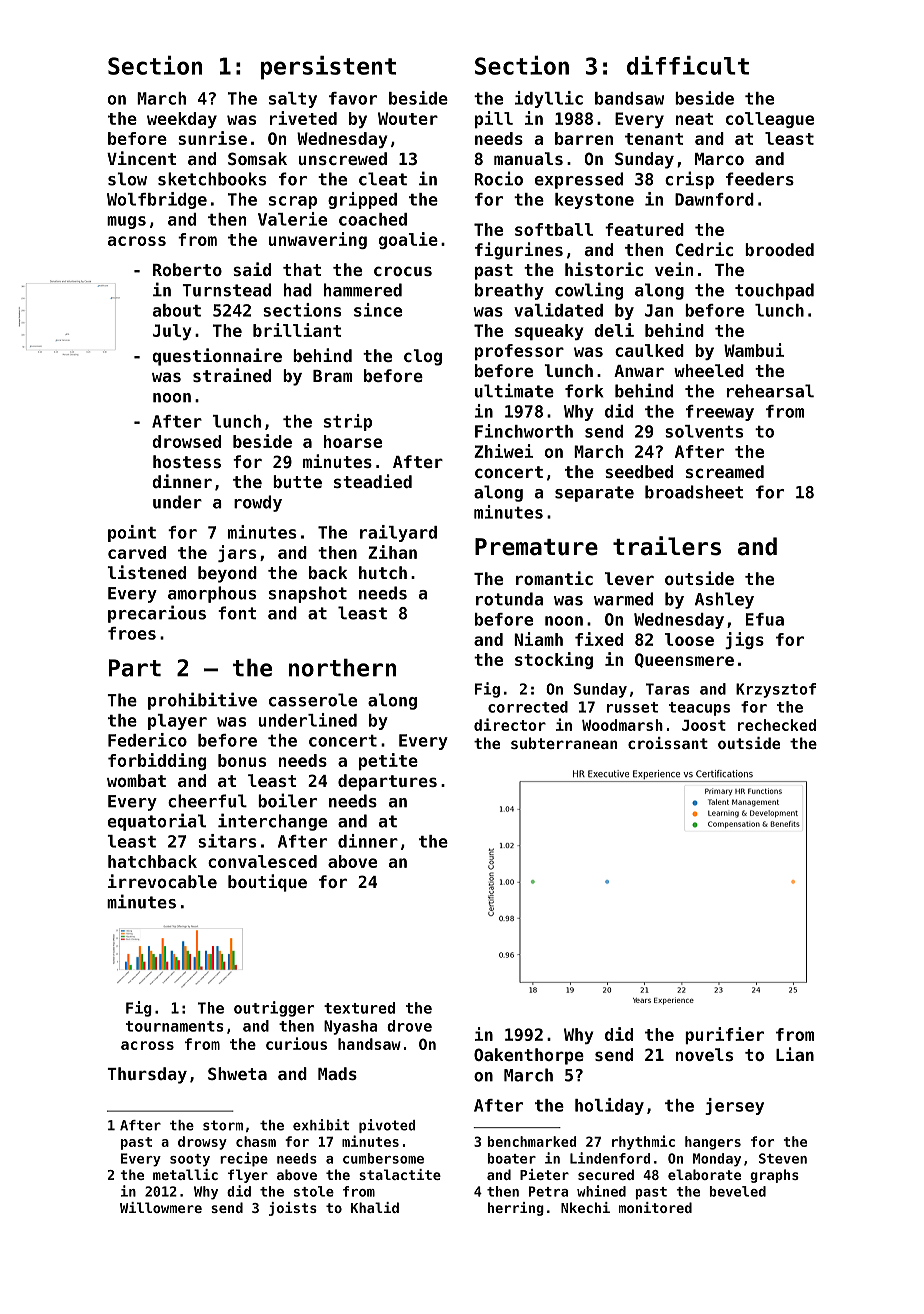 This screenshot has width=924, height=1314. I want to click on metallic, so click(185, 1174).
